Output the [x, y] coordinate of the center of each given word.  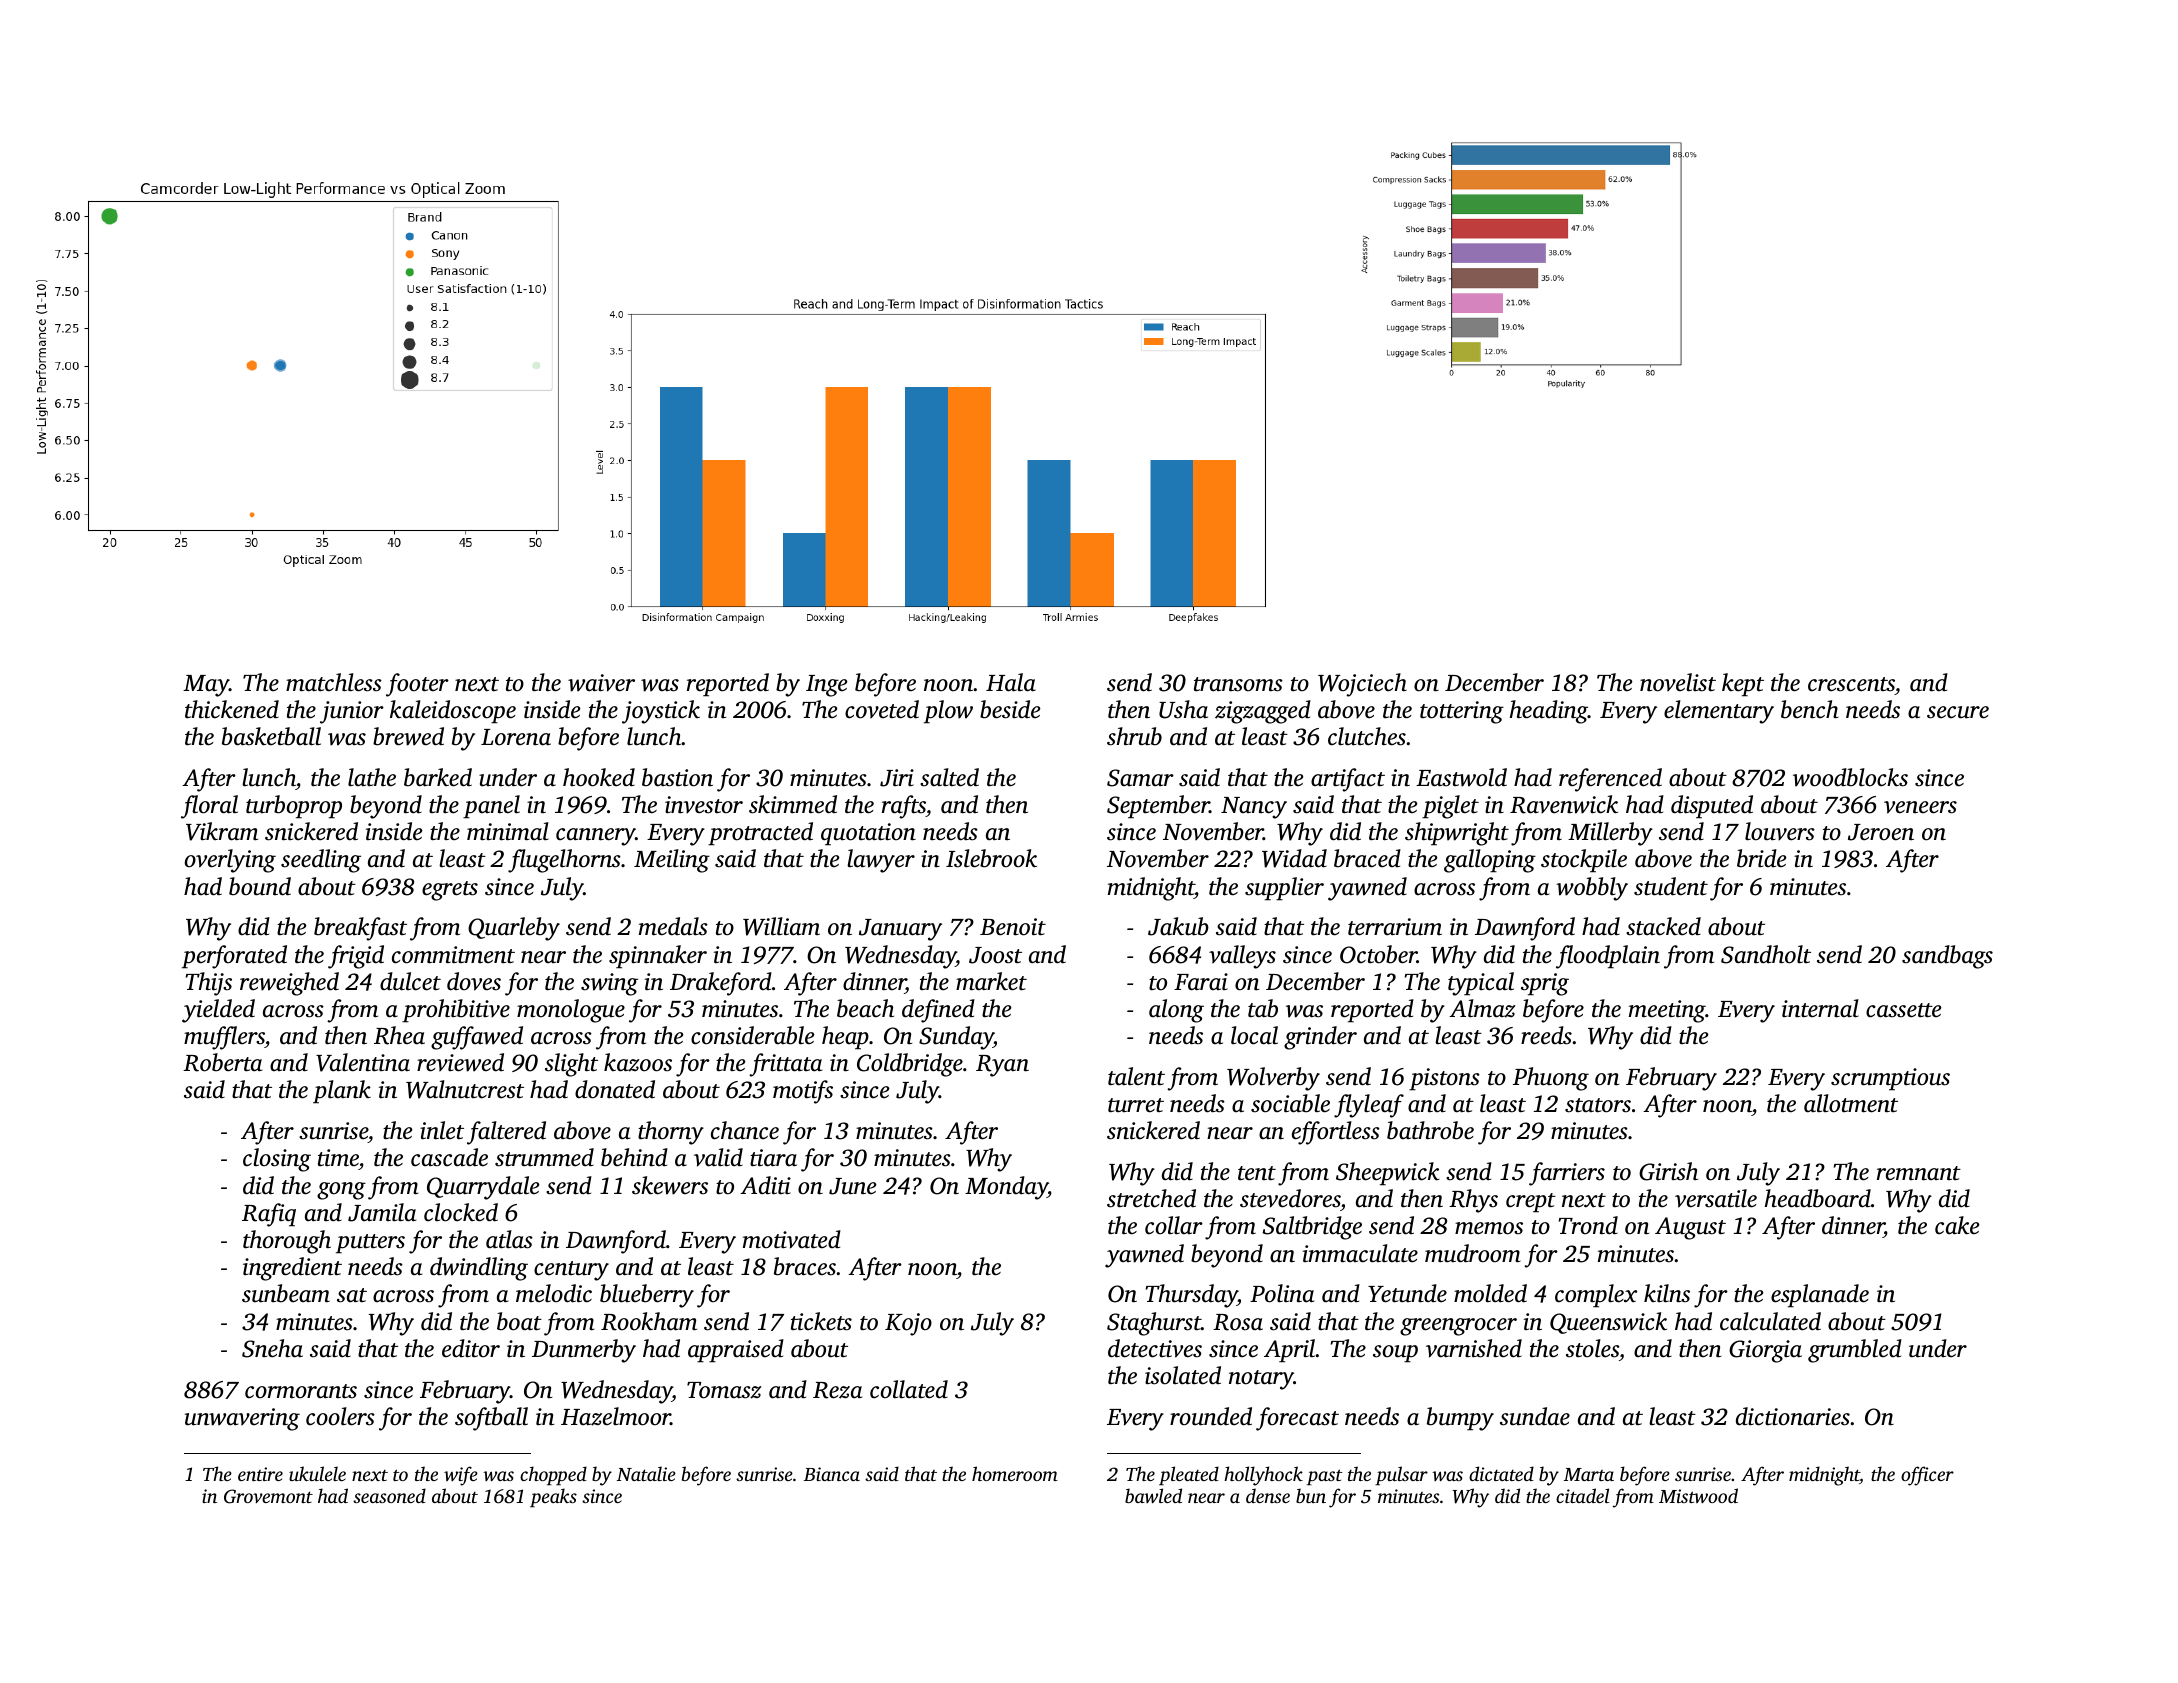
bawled [1153, 1495]
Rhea [399, 1035]
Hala [1011, 682]
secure [1958, 712]
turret [1136, 1105]
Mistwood [1698, 1495]
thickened [232, 709]
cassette [1904, 1010]
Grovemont [268, 1496]
